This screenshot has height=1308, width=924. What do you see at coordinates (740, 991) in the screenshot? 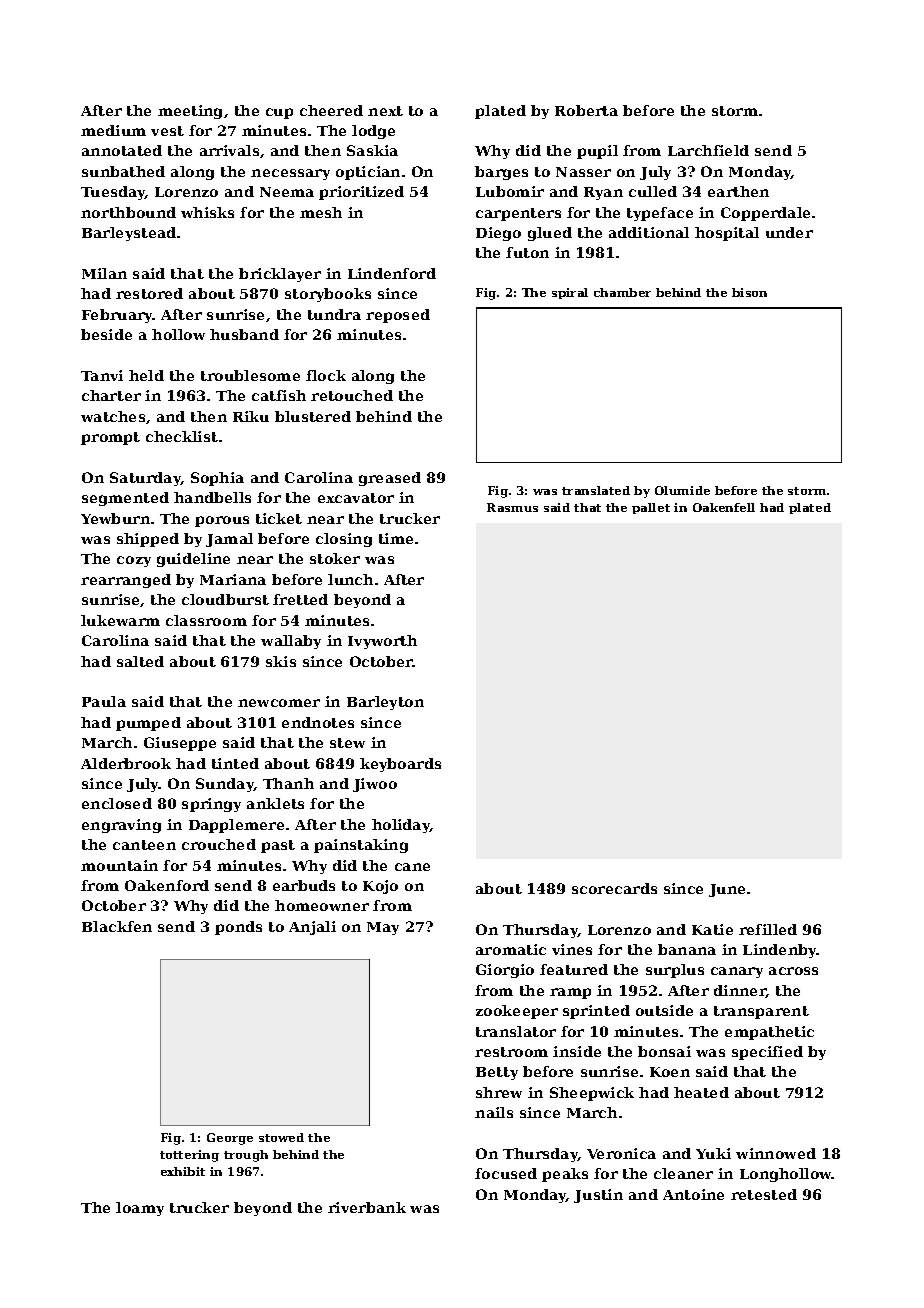
I see `dinner` at bounding box center [740, 991].
